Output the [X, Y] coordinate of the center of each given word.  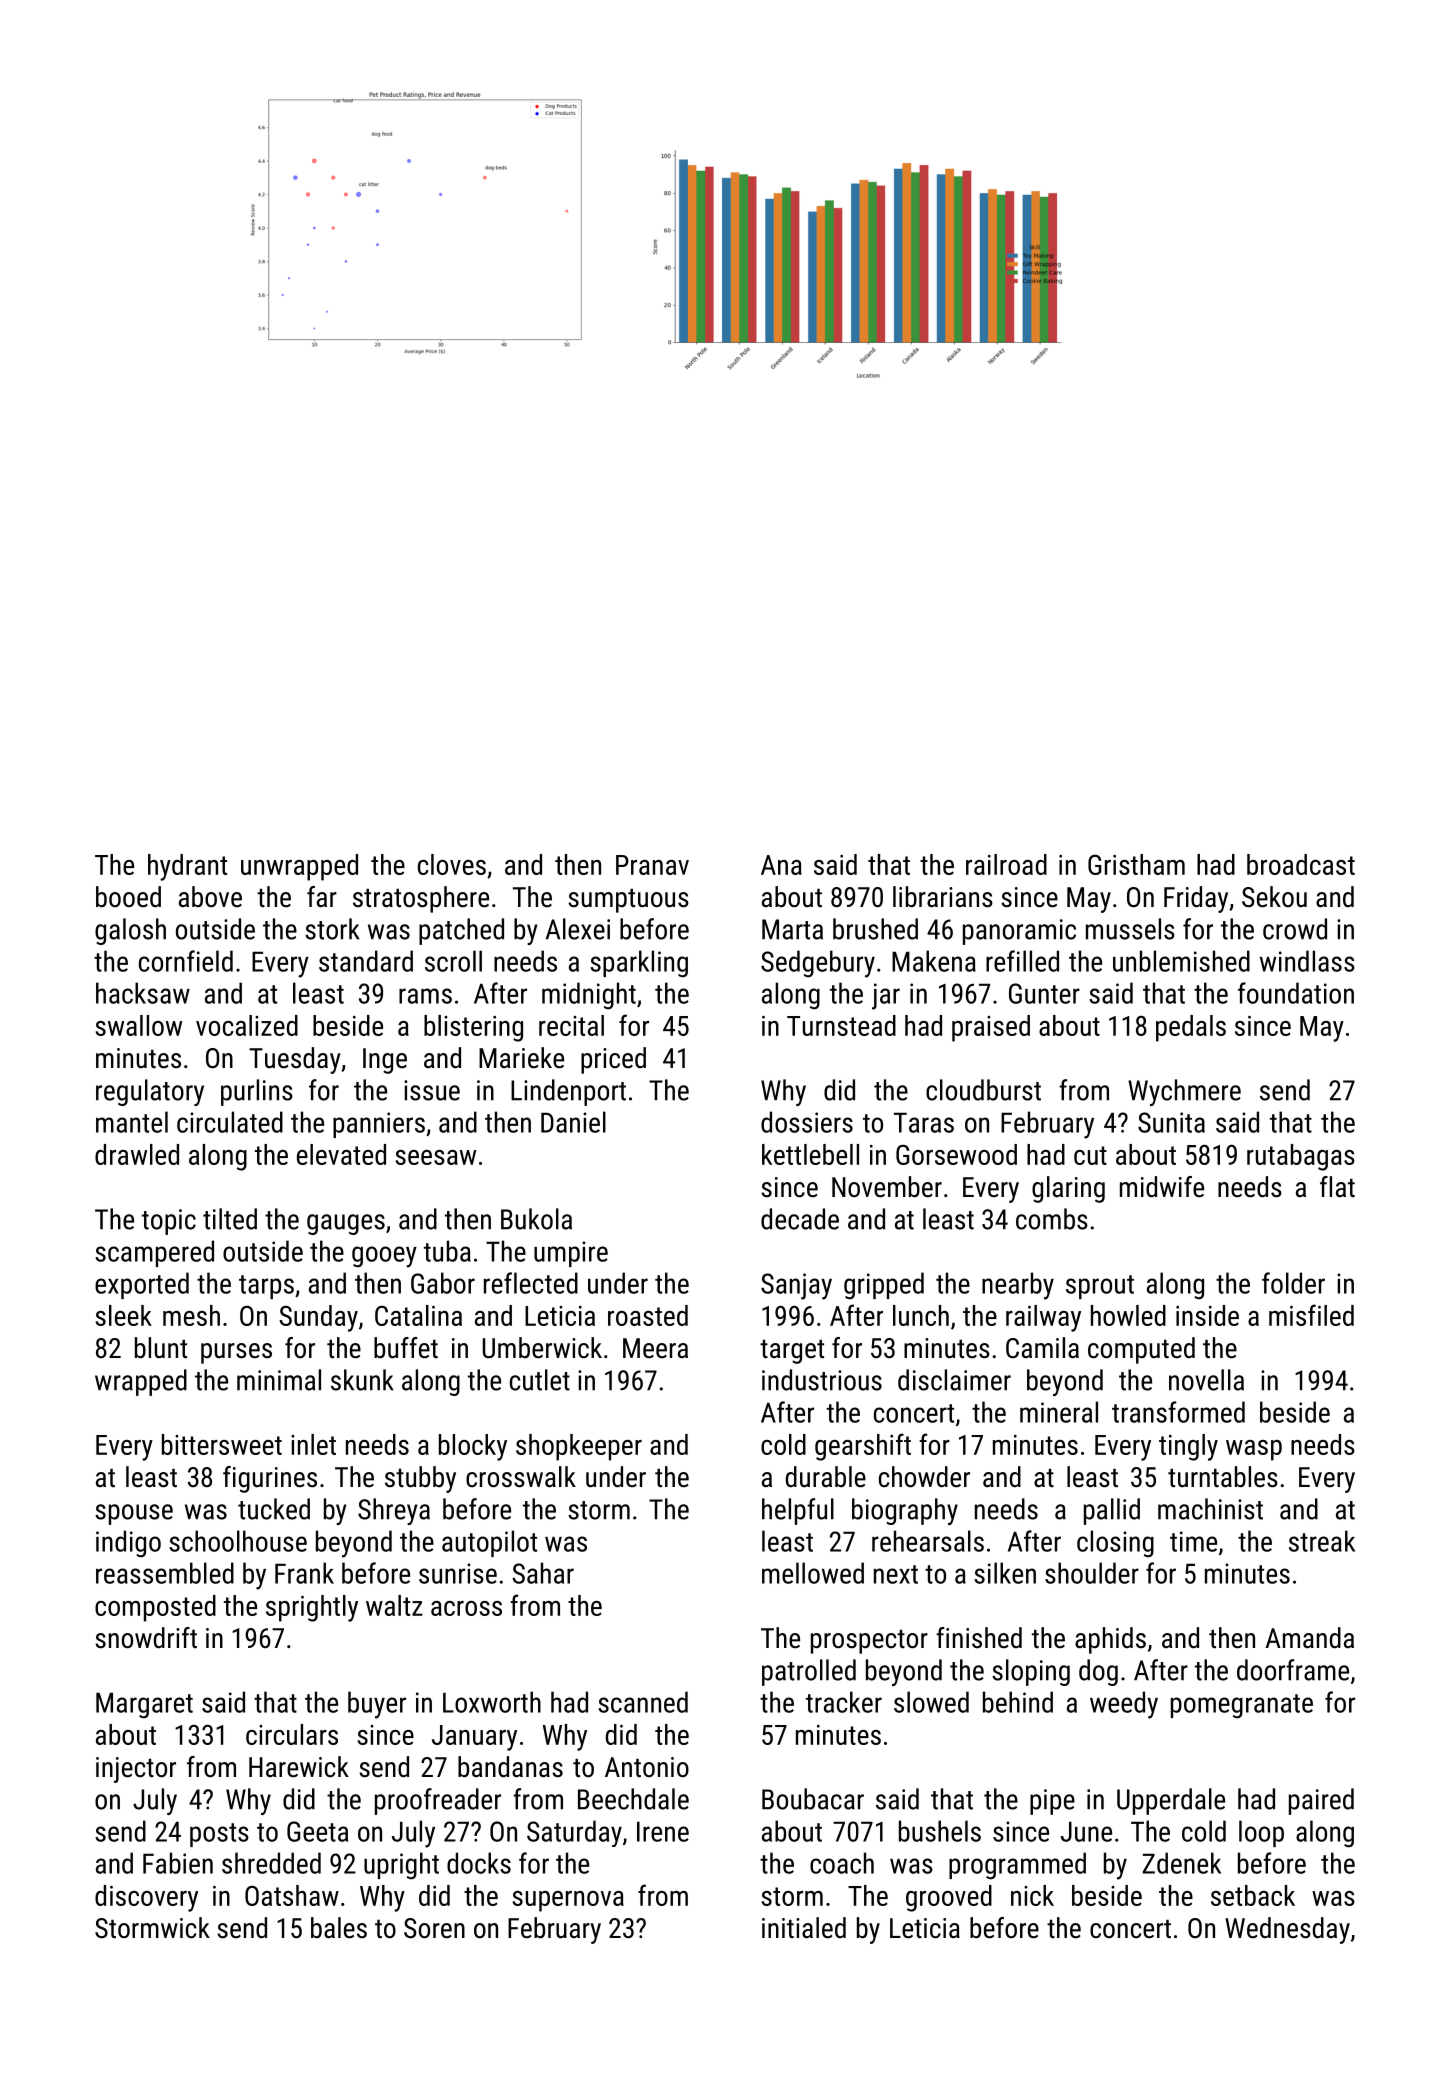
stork [332, 929]
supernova [568, 1901]
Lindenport [568, 1092]
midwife [1162, 1187]
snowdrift [146, 1638]
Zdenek [1181, 1863]
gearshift [863, 1447]
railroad [1006, 864]
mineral [1059, 1412]
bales [339, 1928]
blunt [161, 1348]
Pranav [652, 865]
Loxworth [492, 1702]
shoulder [1092, 1573]
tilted [230, 1219]
